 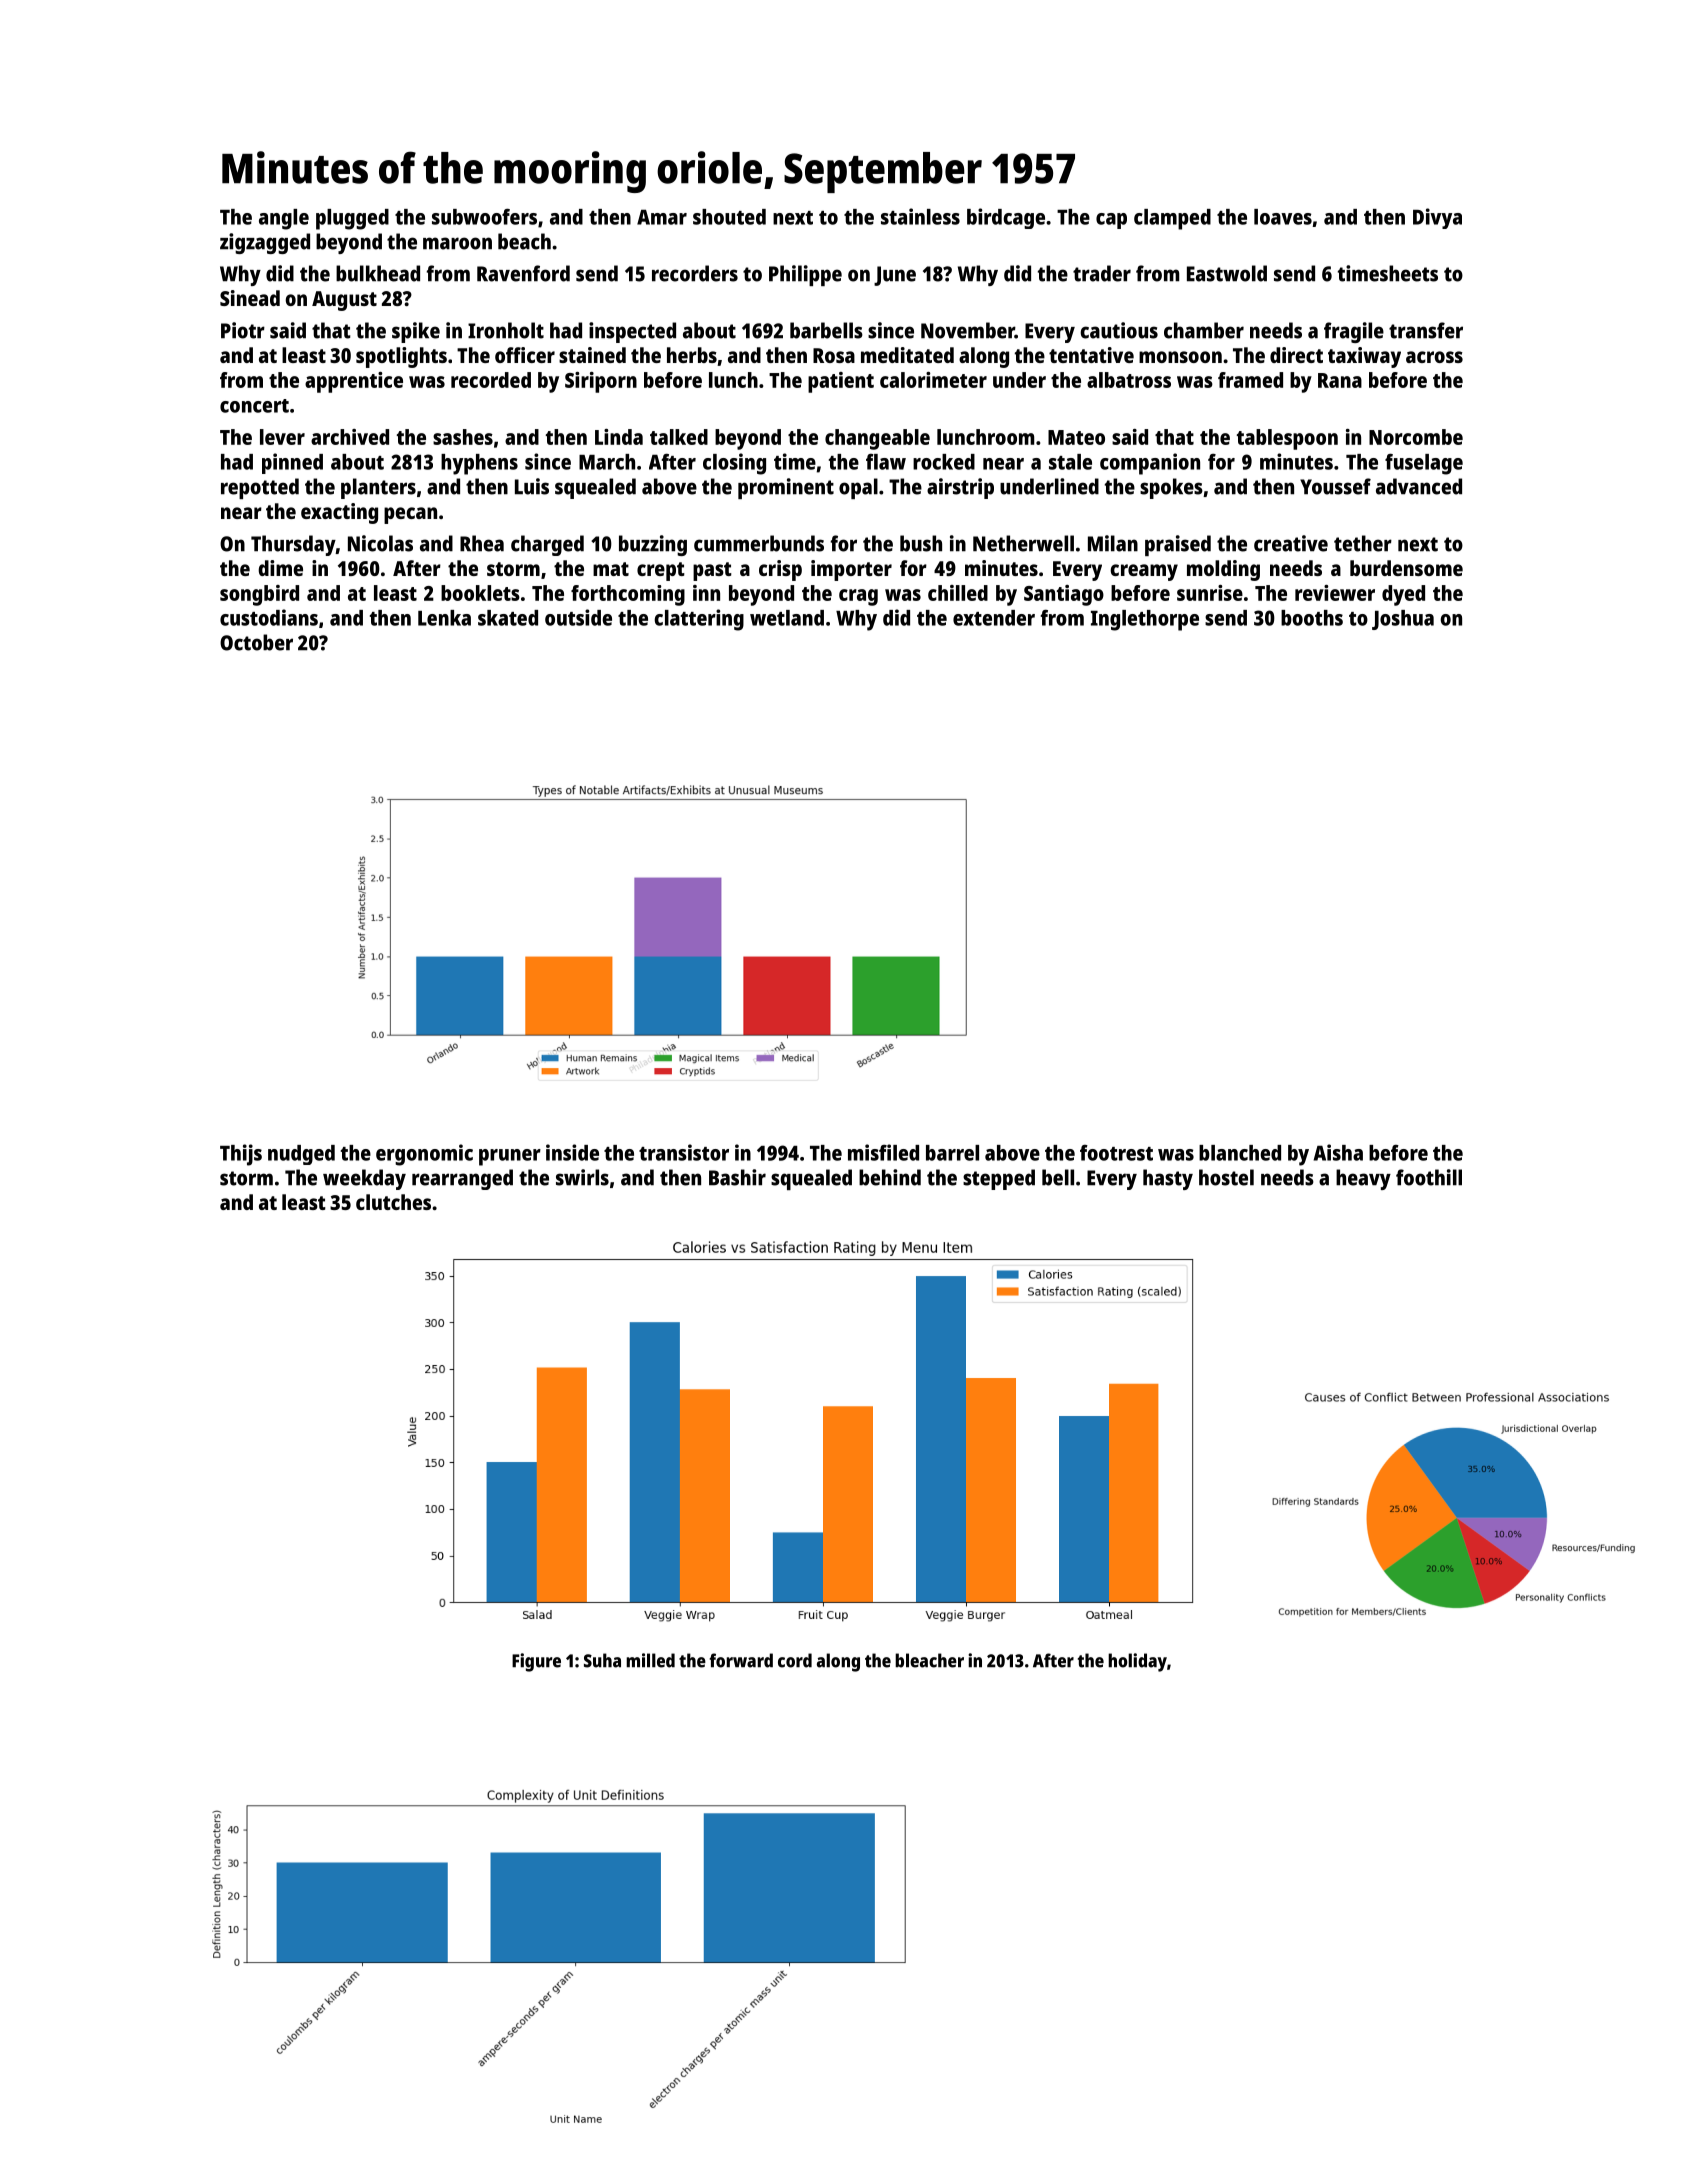 What do you see at coordinates (684, 1152) in the page?
I see `transistor` at bounding box center [684, 1152].
